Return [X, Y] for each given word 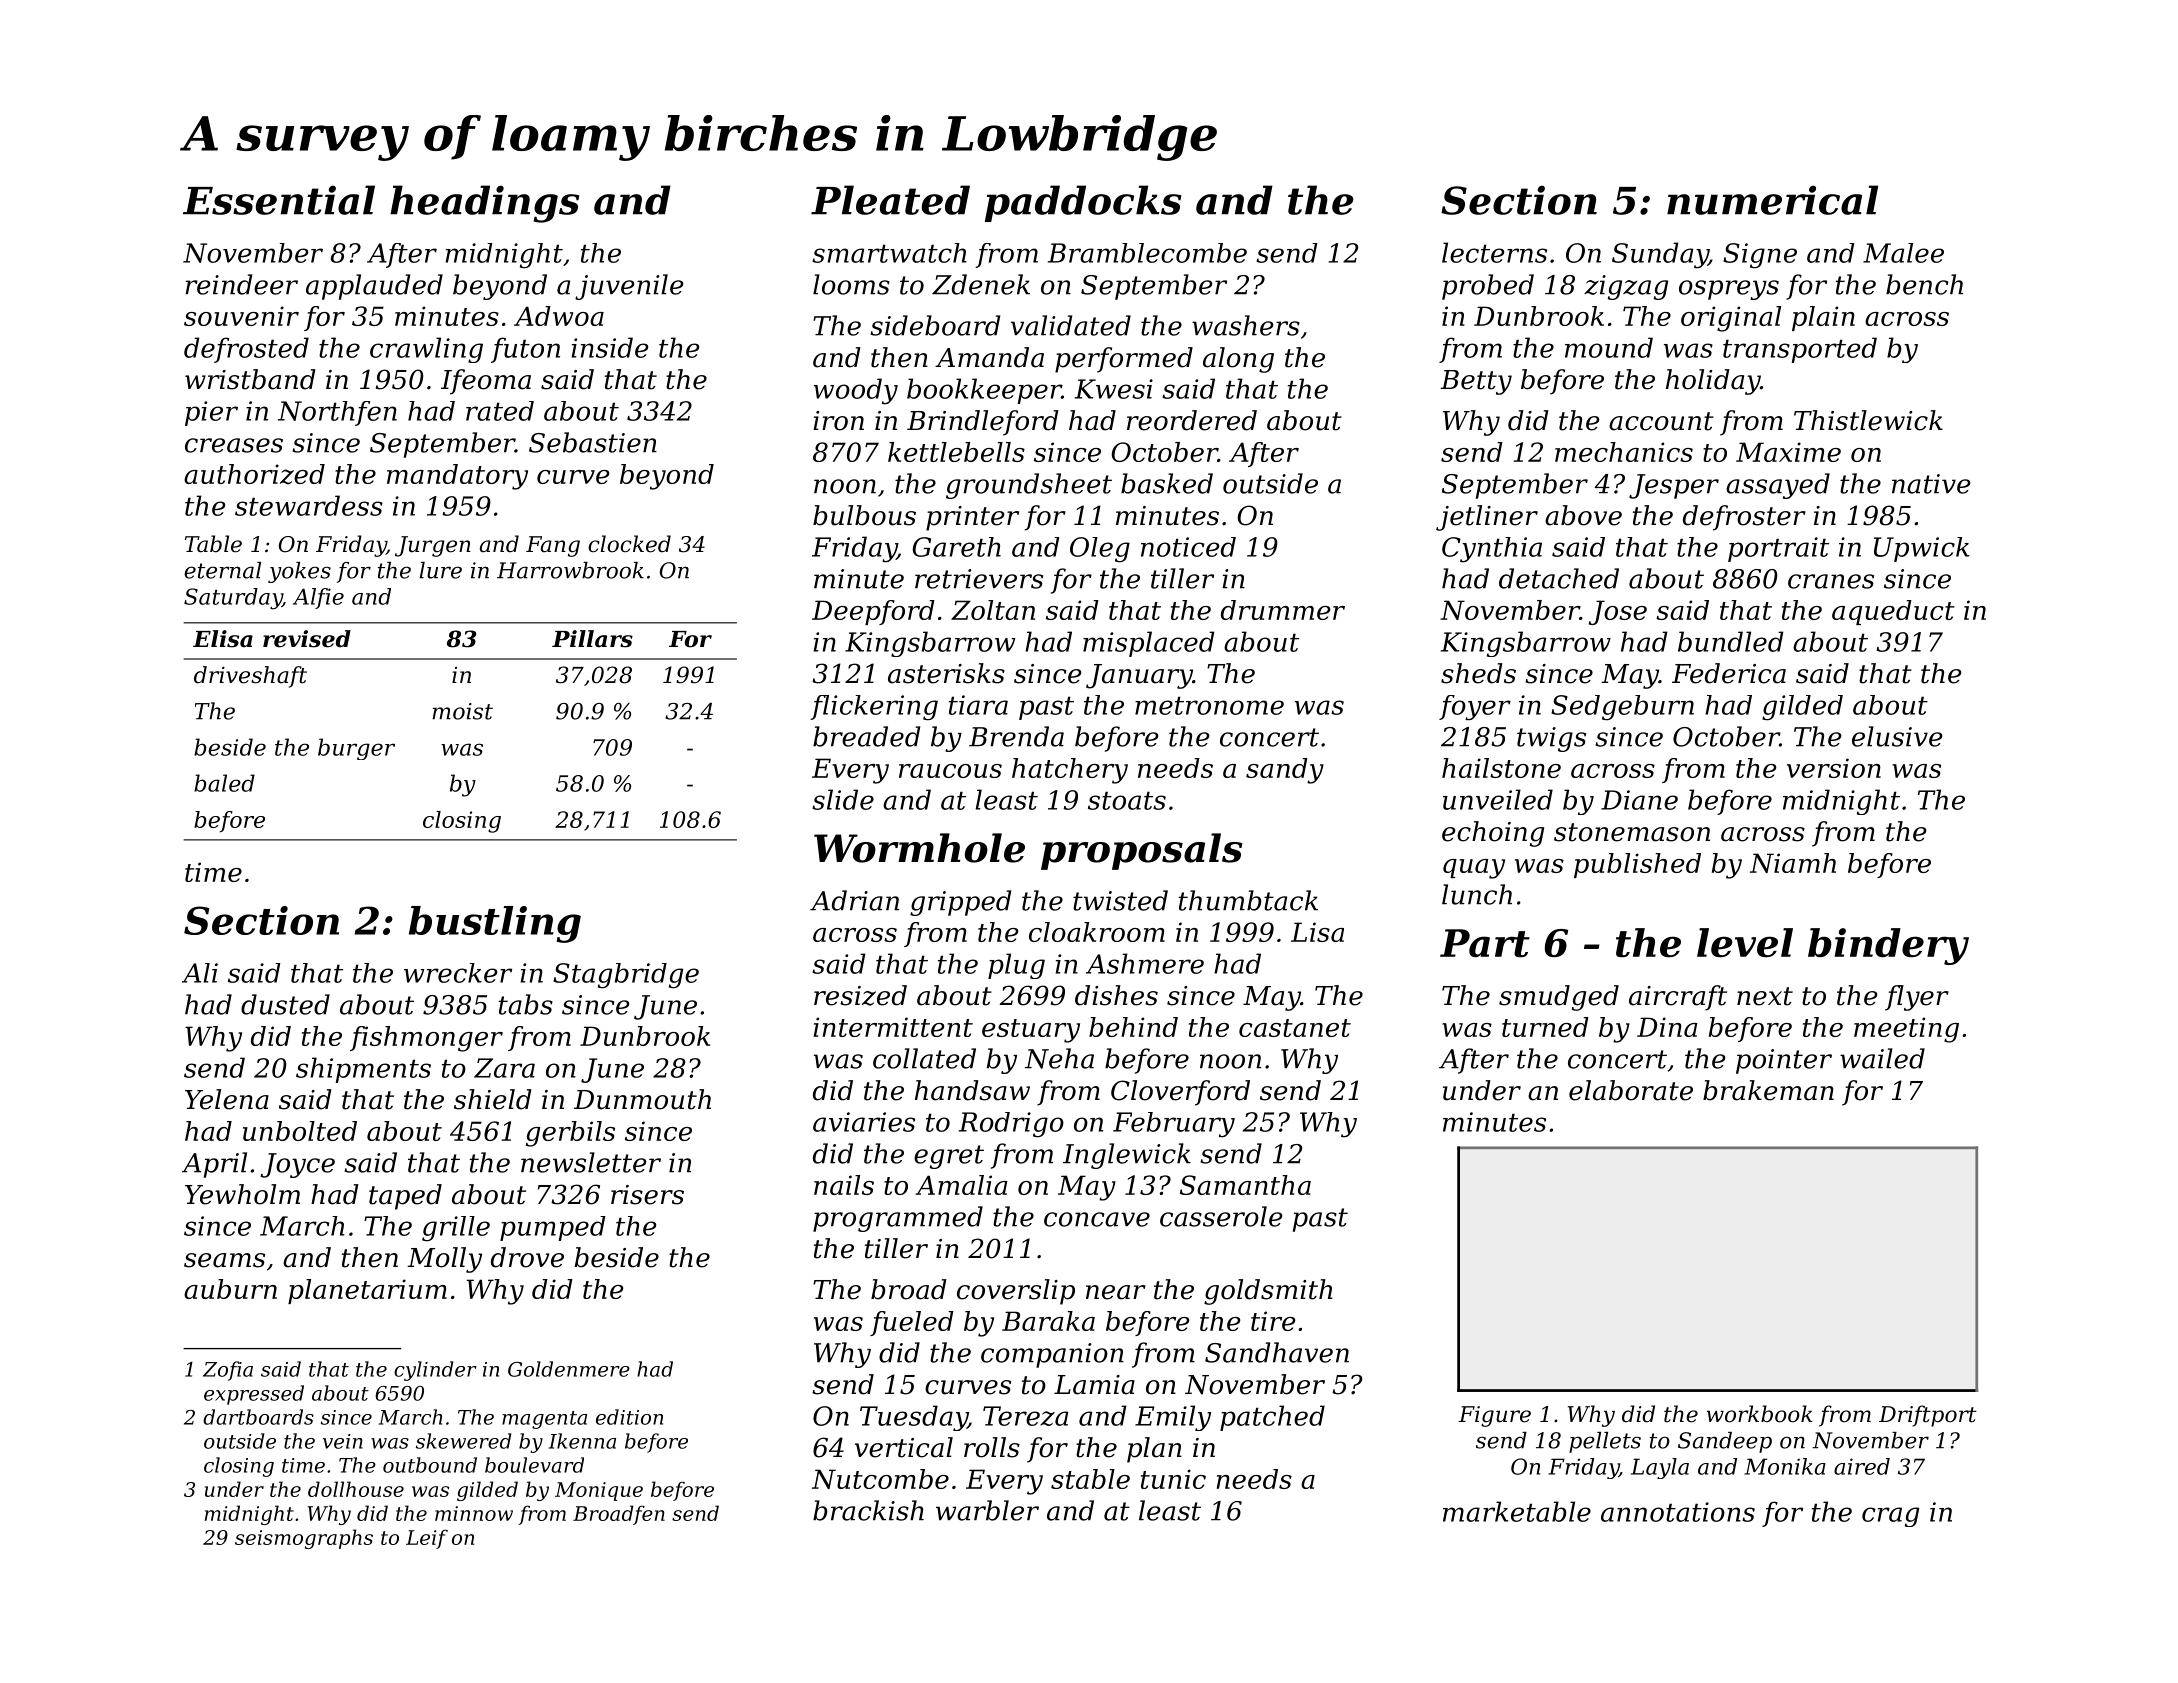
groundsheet [1029, 486]
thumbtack [1248, 900]
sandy [1285, 771]
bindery [1888, 946]
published [1637, 865]
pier [211, 413]
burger [356, 749]
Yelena [227, 1099]
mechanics [1624, 452]
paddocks [1083, 203]
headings [484, 204]
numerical [1772, 200]
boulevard [534, 1465]
